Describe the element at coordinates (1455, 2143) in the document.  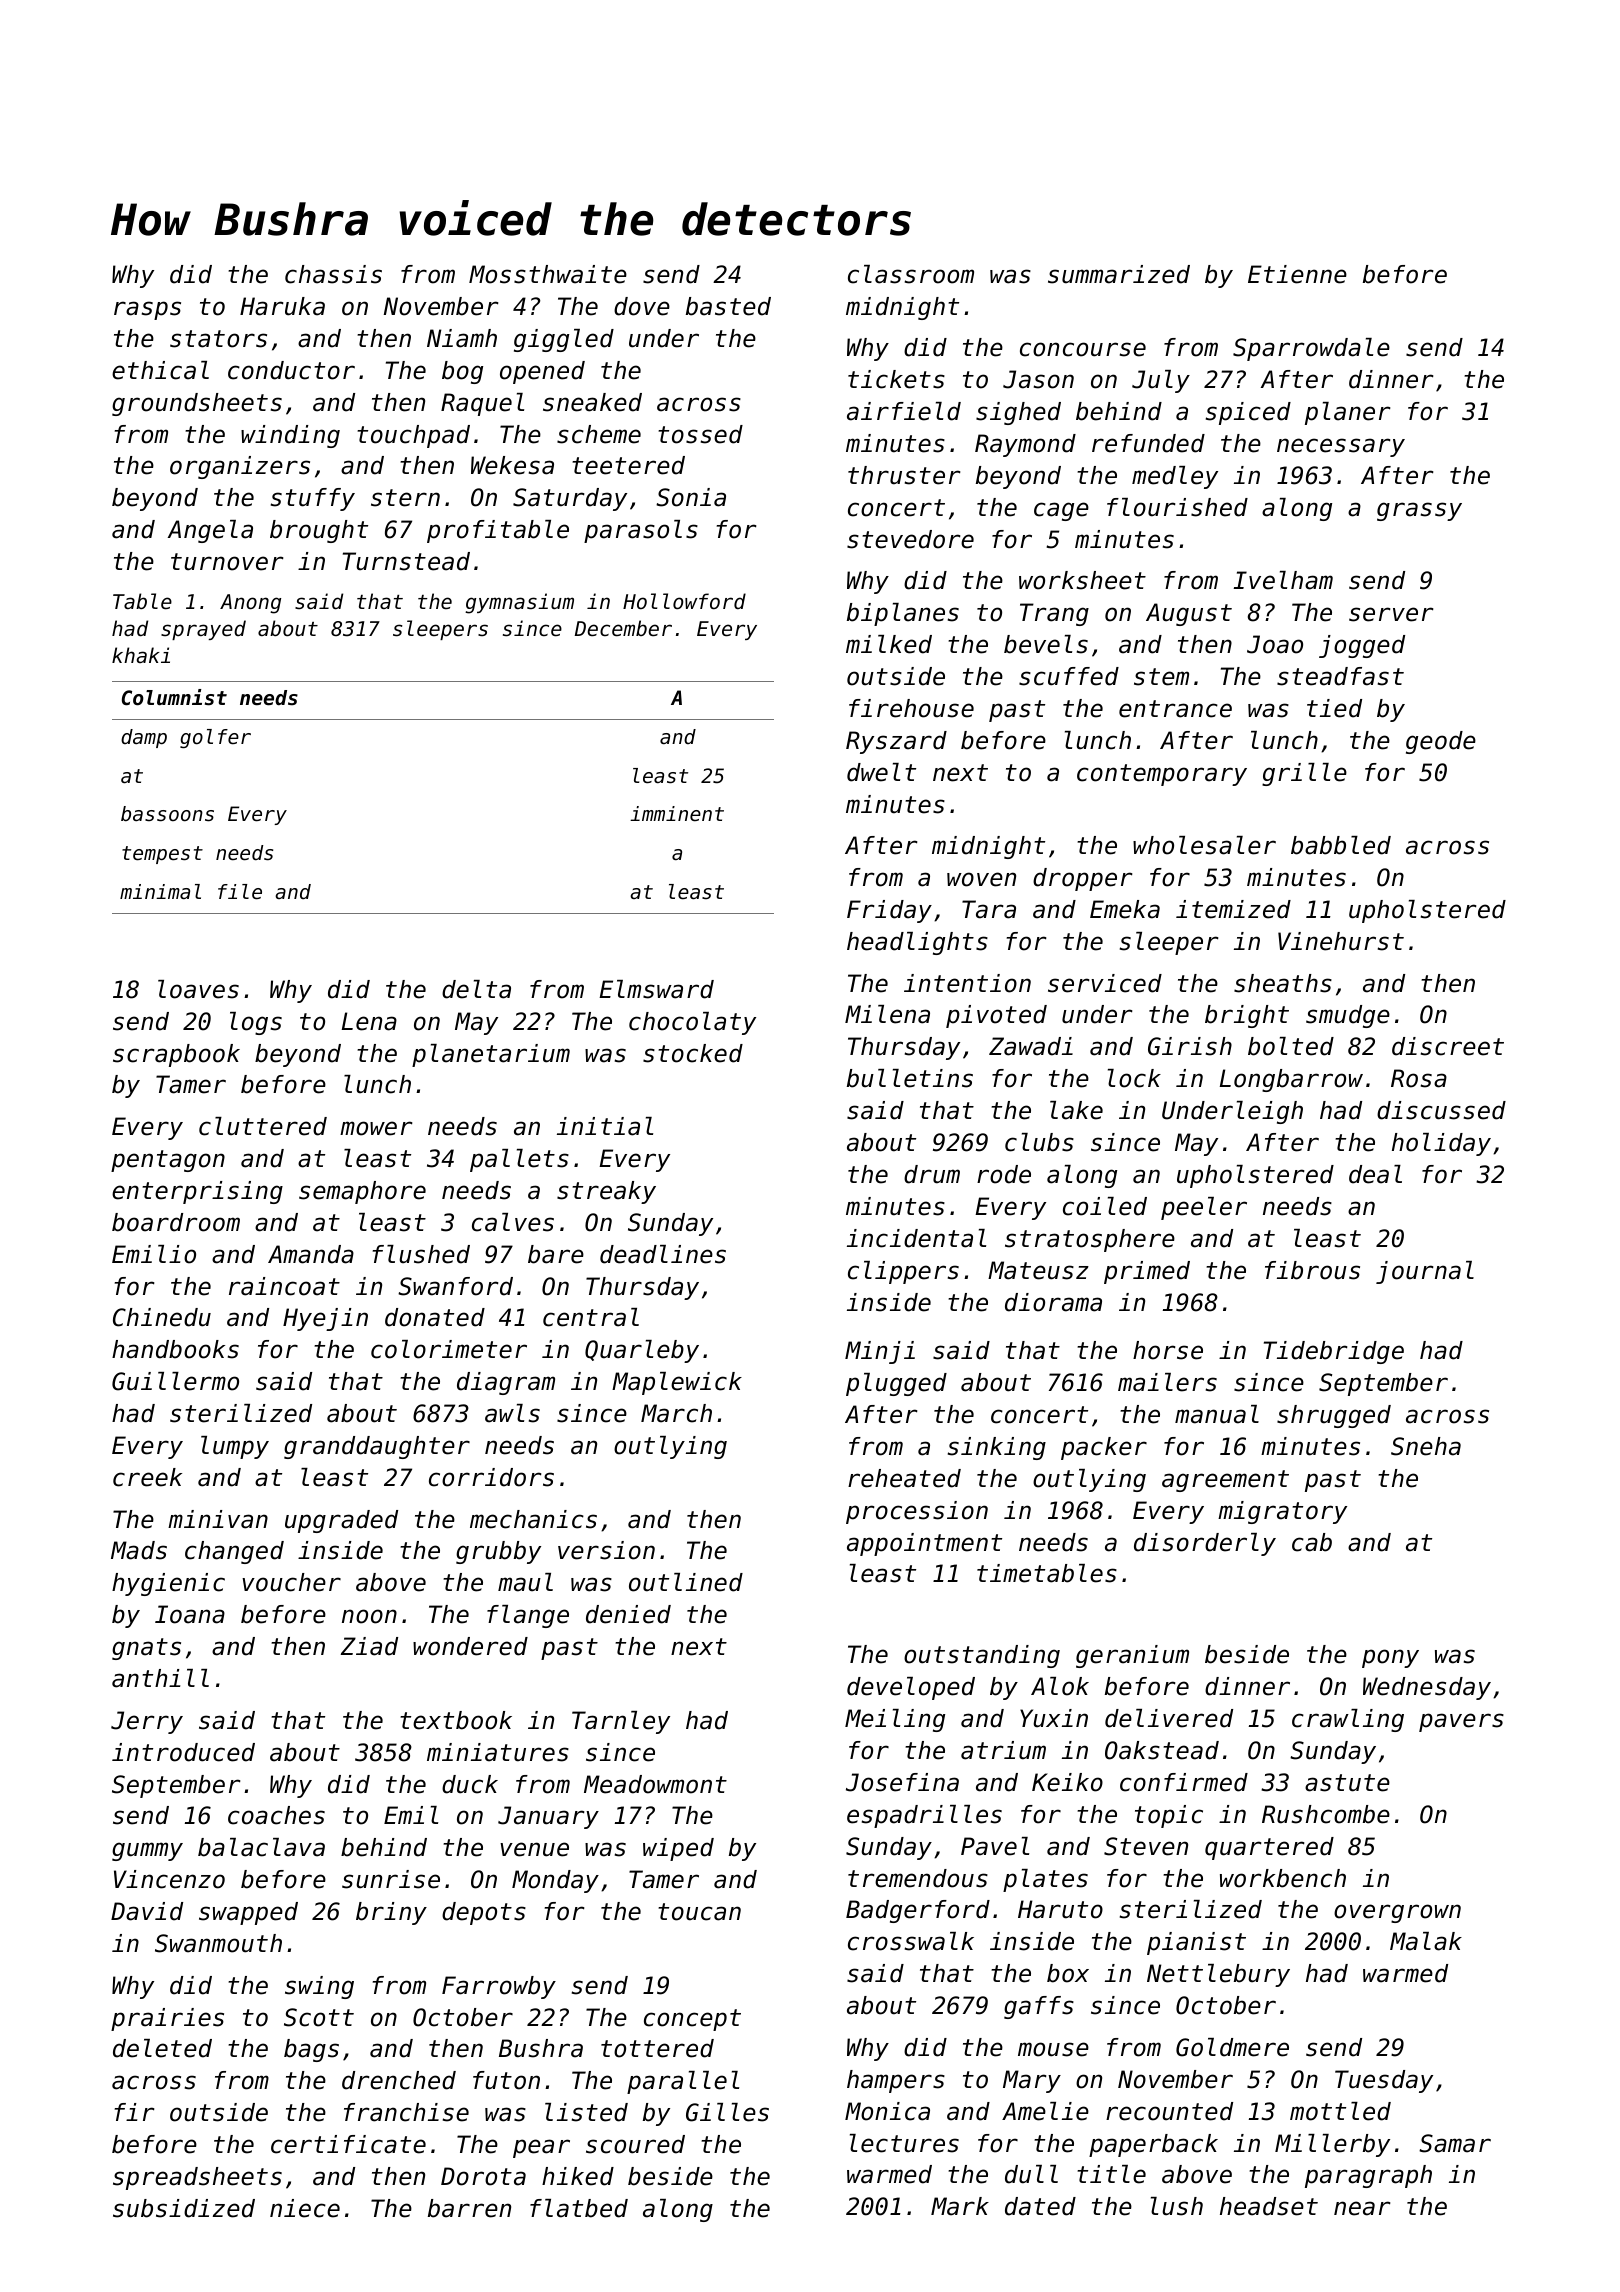
I see `Samar` at that location.
